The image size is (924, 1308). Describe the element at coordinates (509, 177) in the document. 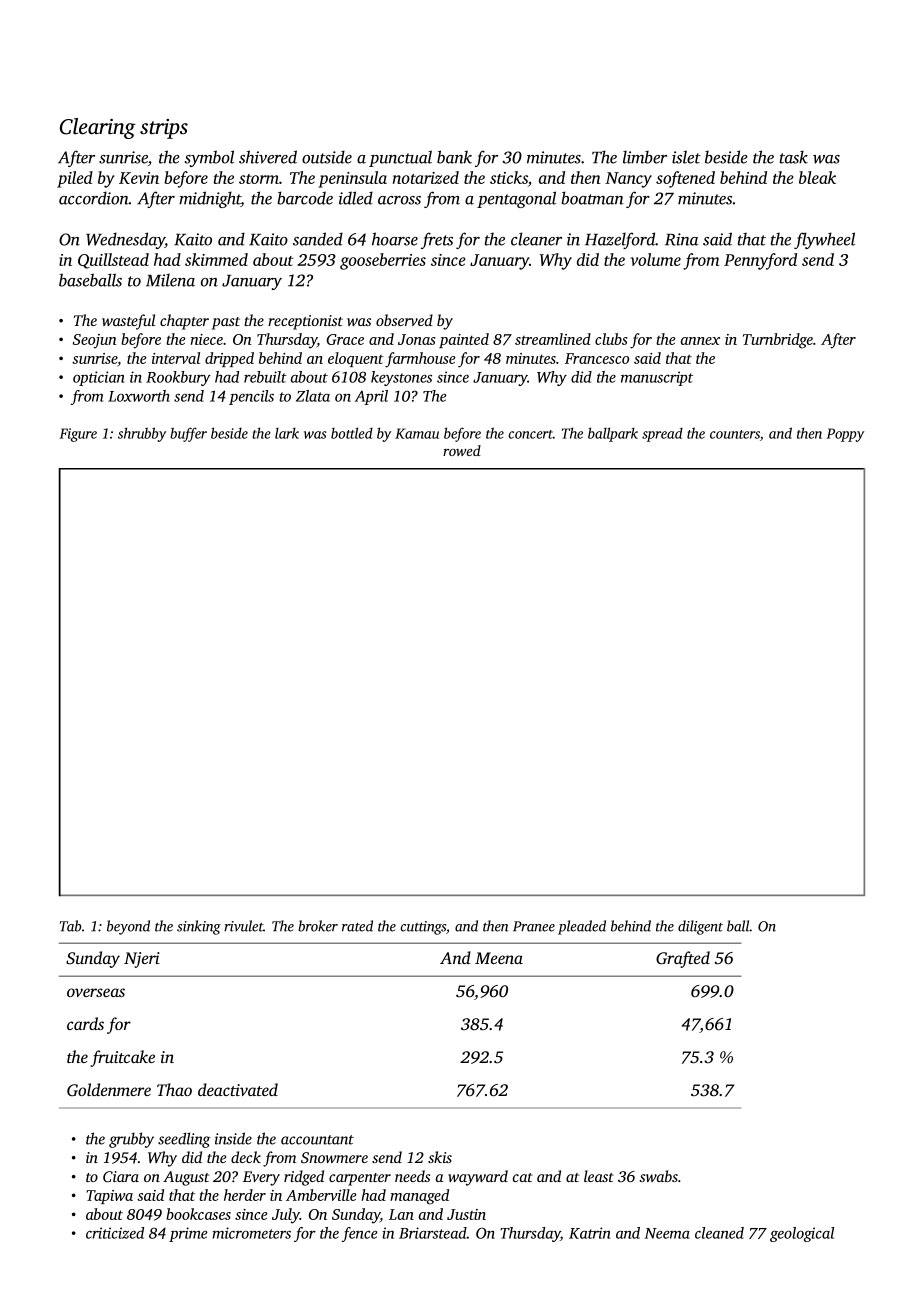

I see `sticks` at that location.
